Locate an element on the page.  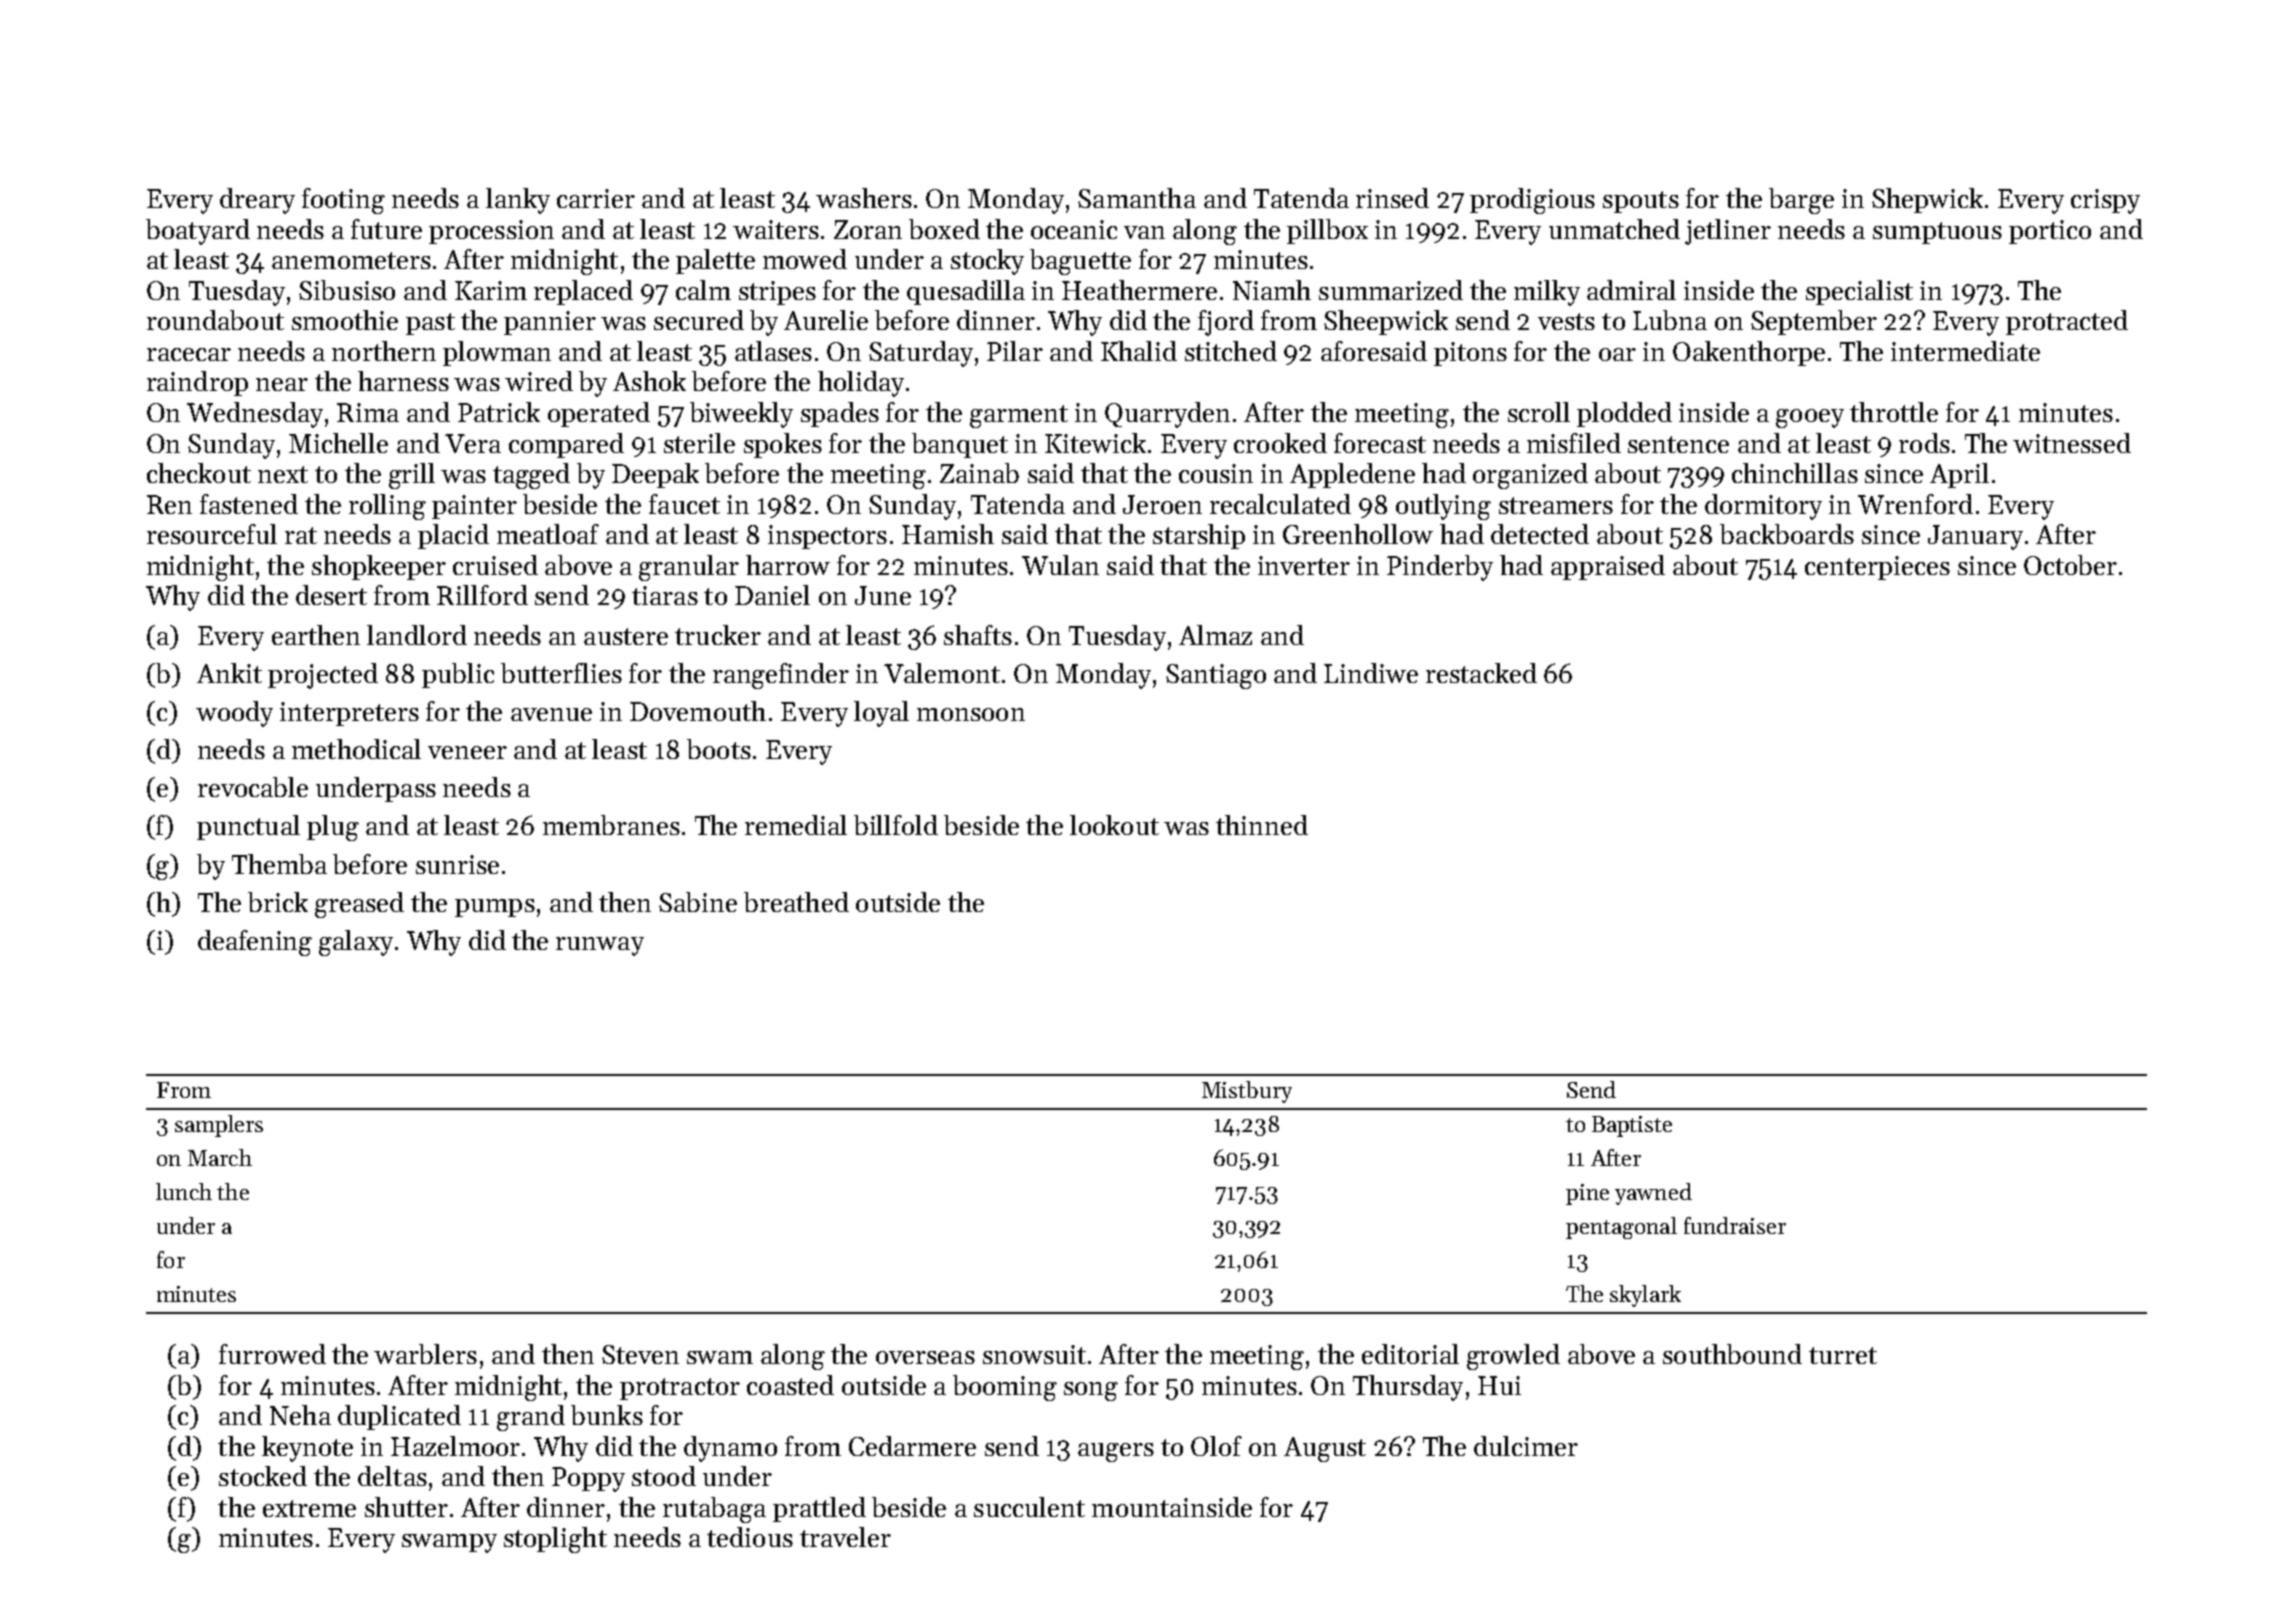
extreme is located at coordinates (309, 1508).
